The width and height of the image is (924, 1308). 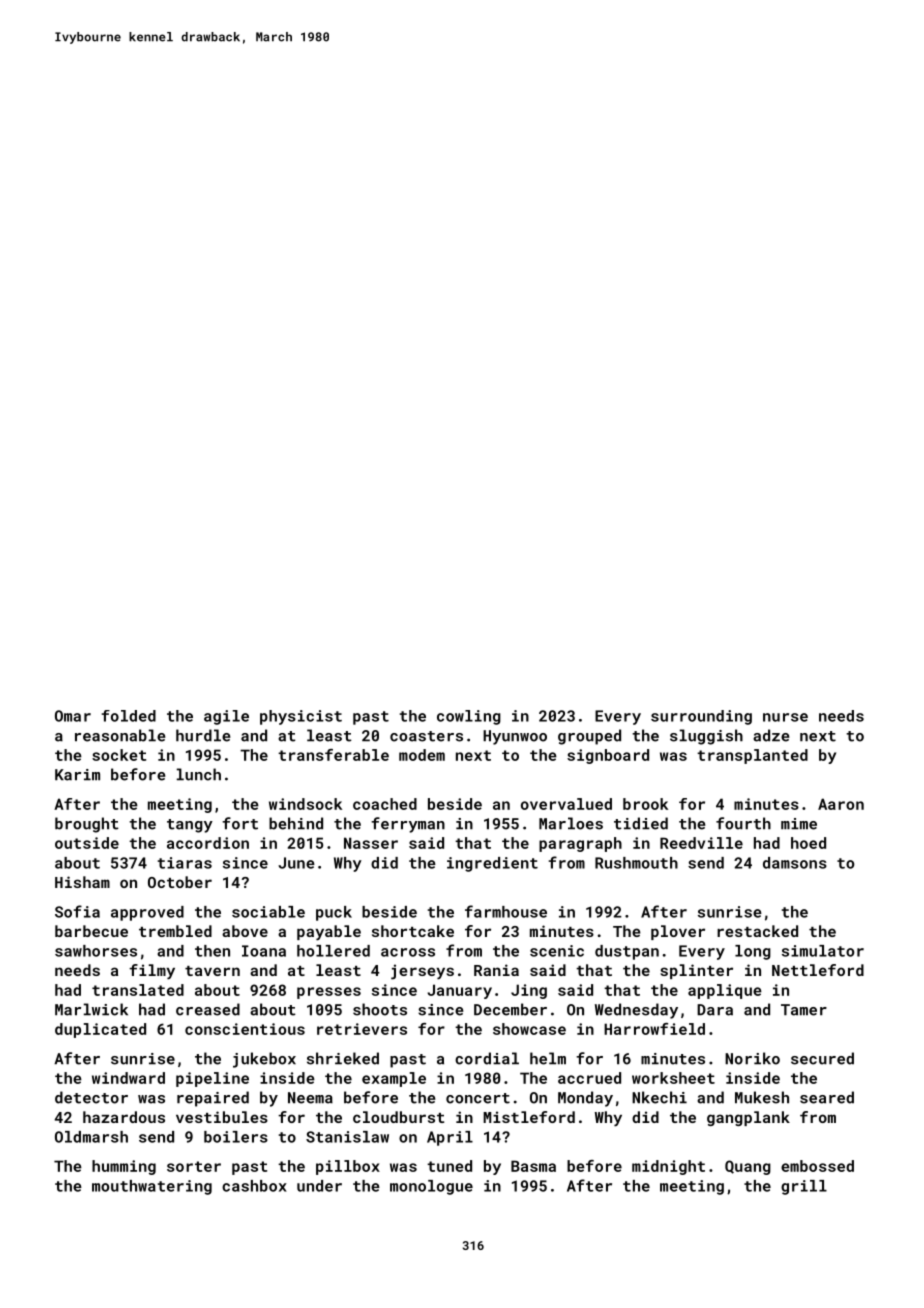 What do you see at coordinates (645, 804) in the image?
I see `brook` at bounding box center [645, 804].
